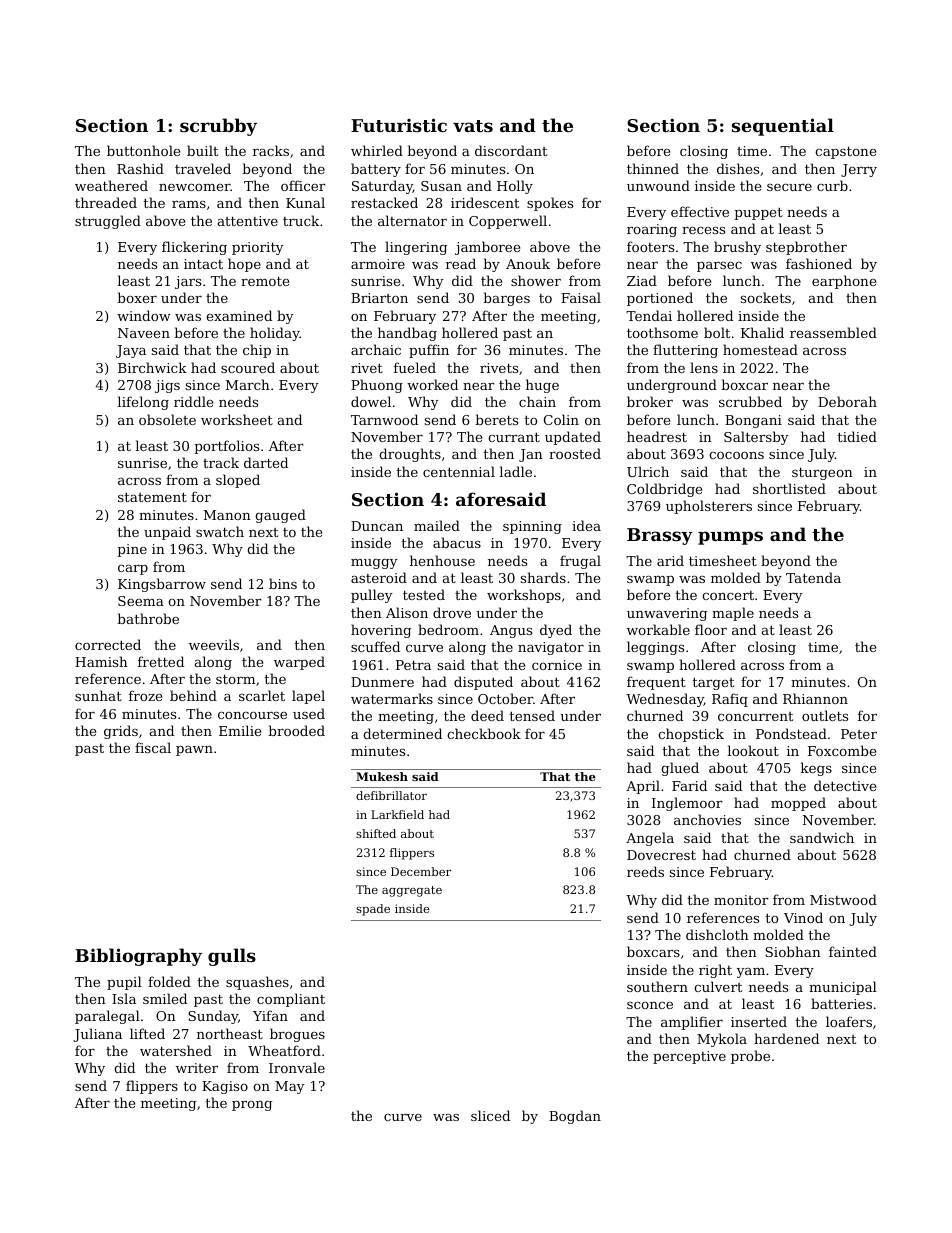 The image size is (952, 1233). I want to click on Ziad, so click(642, 280).
